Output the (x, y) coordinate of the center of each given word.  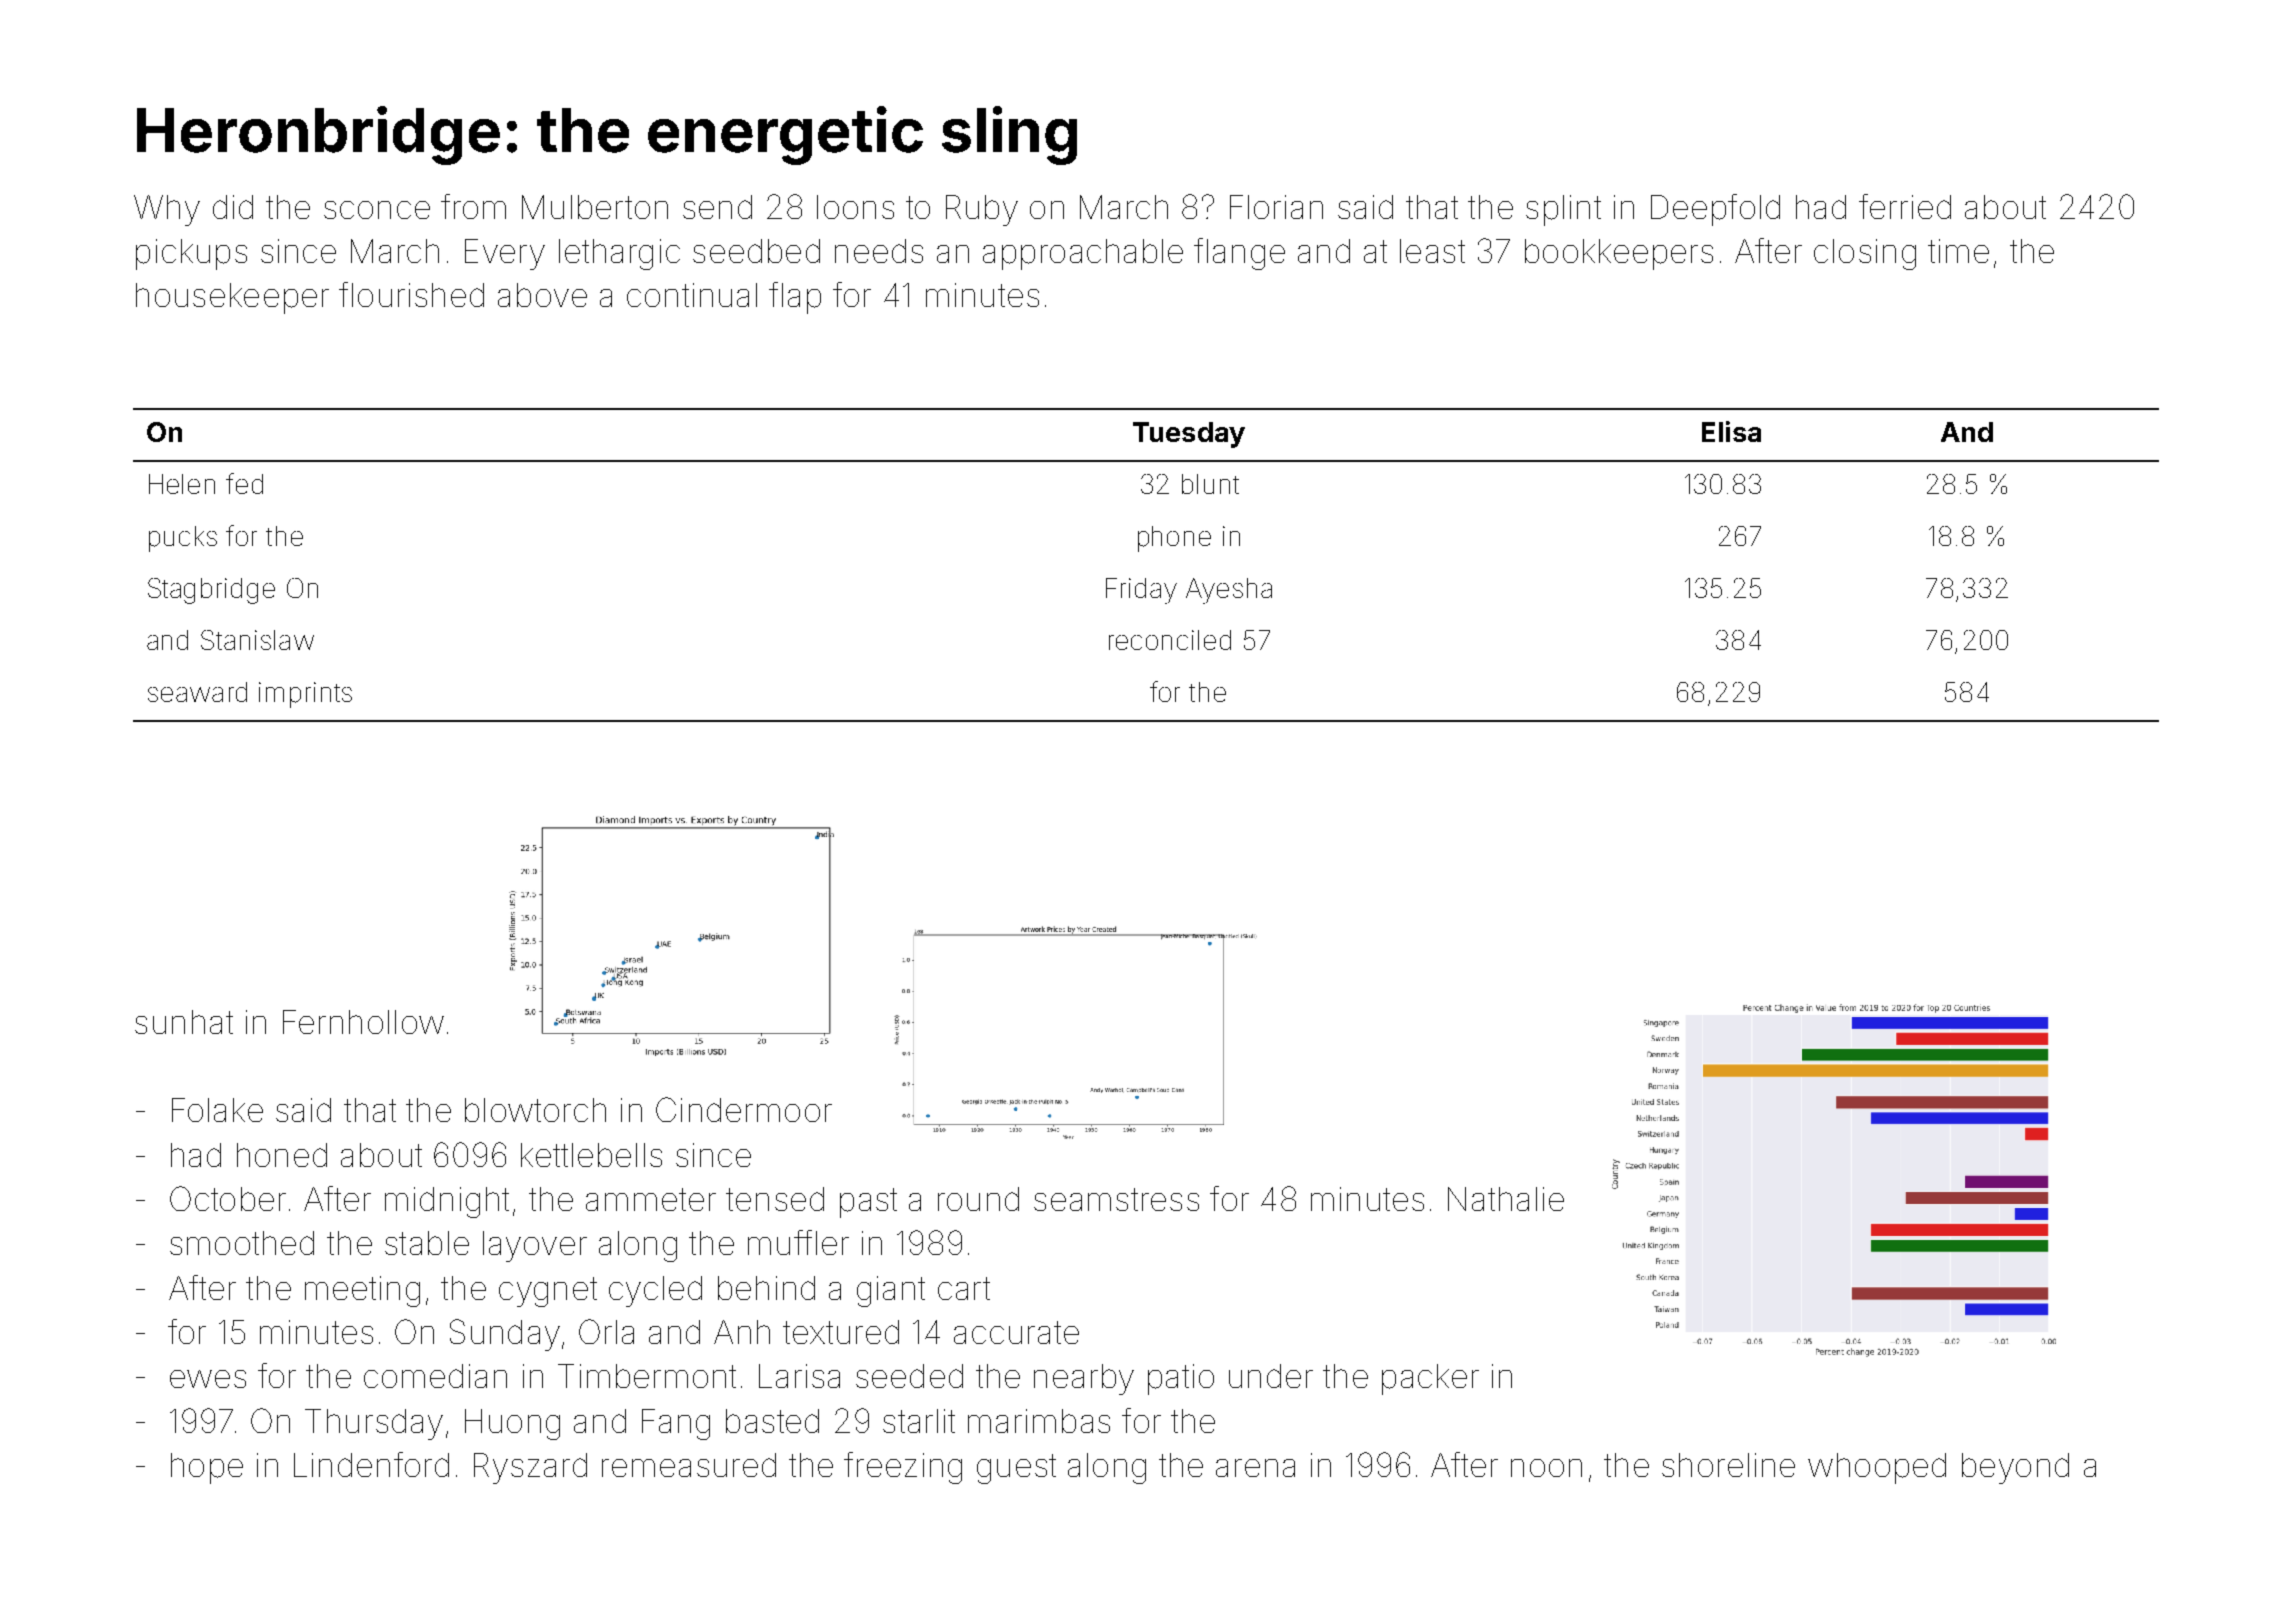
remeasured (689, 1465)
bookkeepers (1619, 254)
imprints (305, 695)
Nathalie (1506, 1199)
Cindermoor (744, 1109)
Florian (1276, 207)
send (717, 207)
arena (1255, 1468)
